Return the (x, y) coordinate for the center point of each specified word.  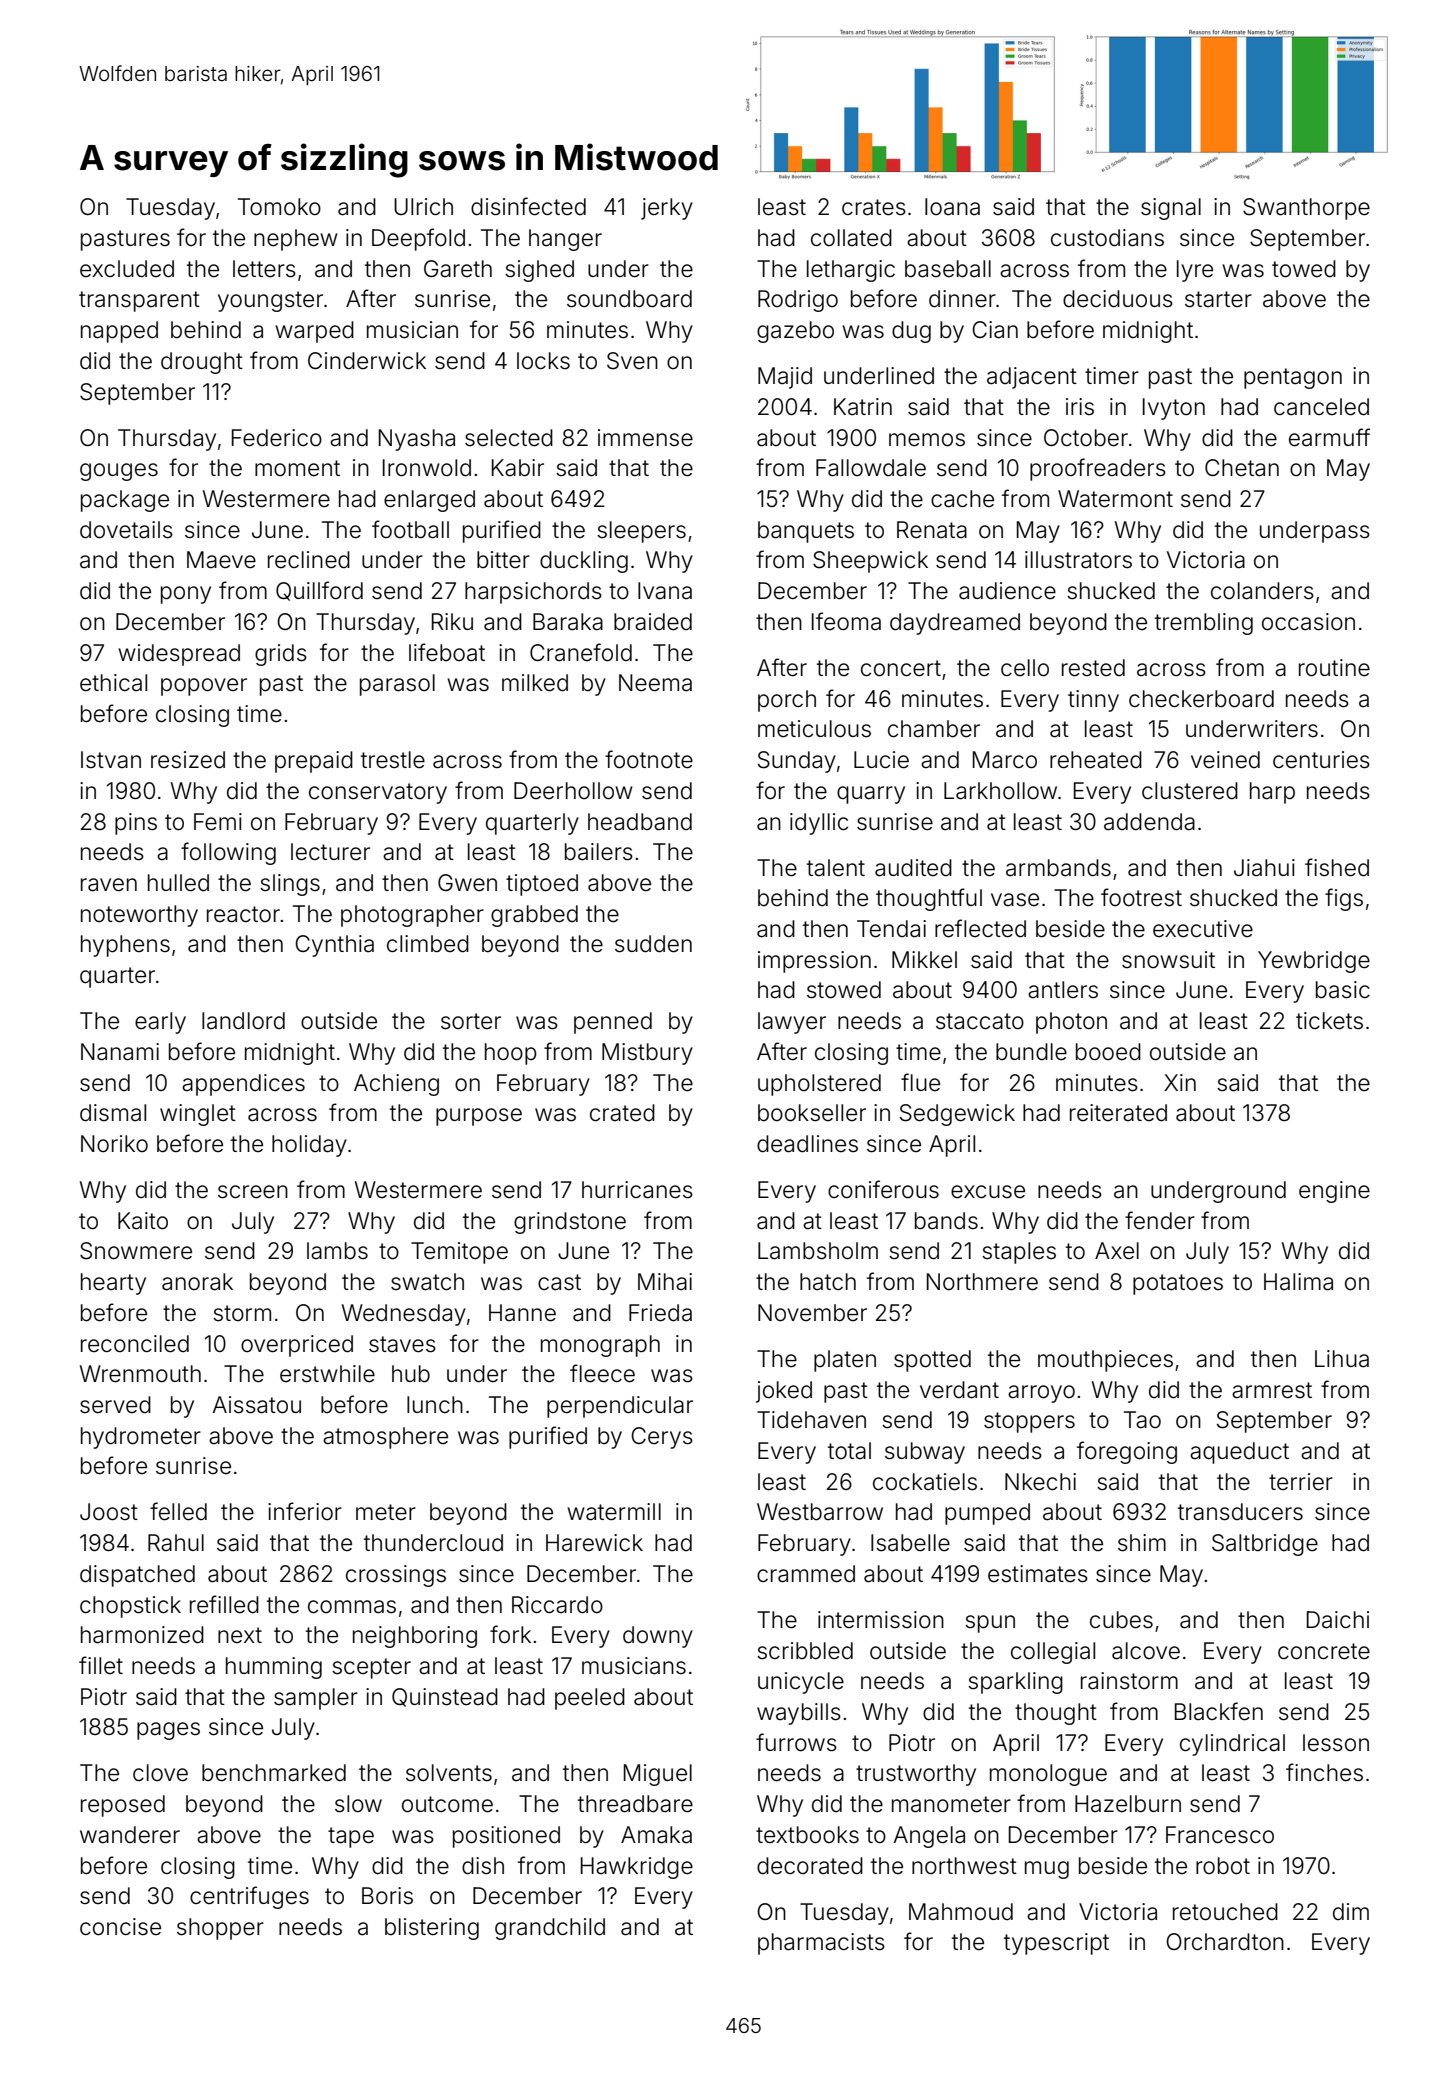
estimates (1038, 1574)
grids (281, 655)
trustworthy (916, 1775)
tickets (1329, 1021)
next (240, 1635)
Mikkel (924, 960)
